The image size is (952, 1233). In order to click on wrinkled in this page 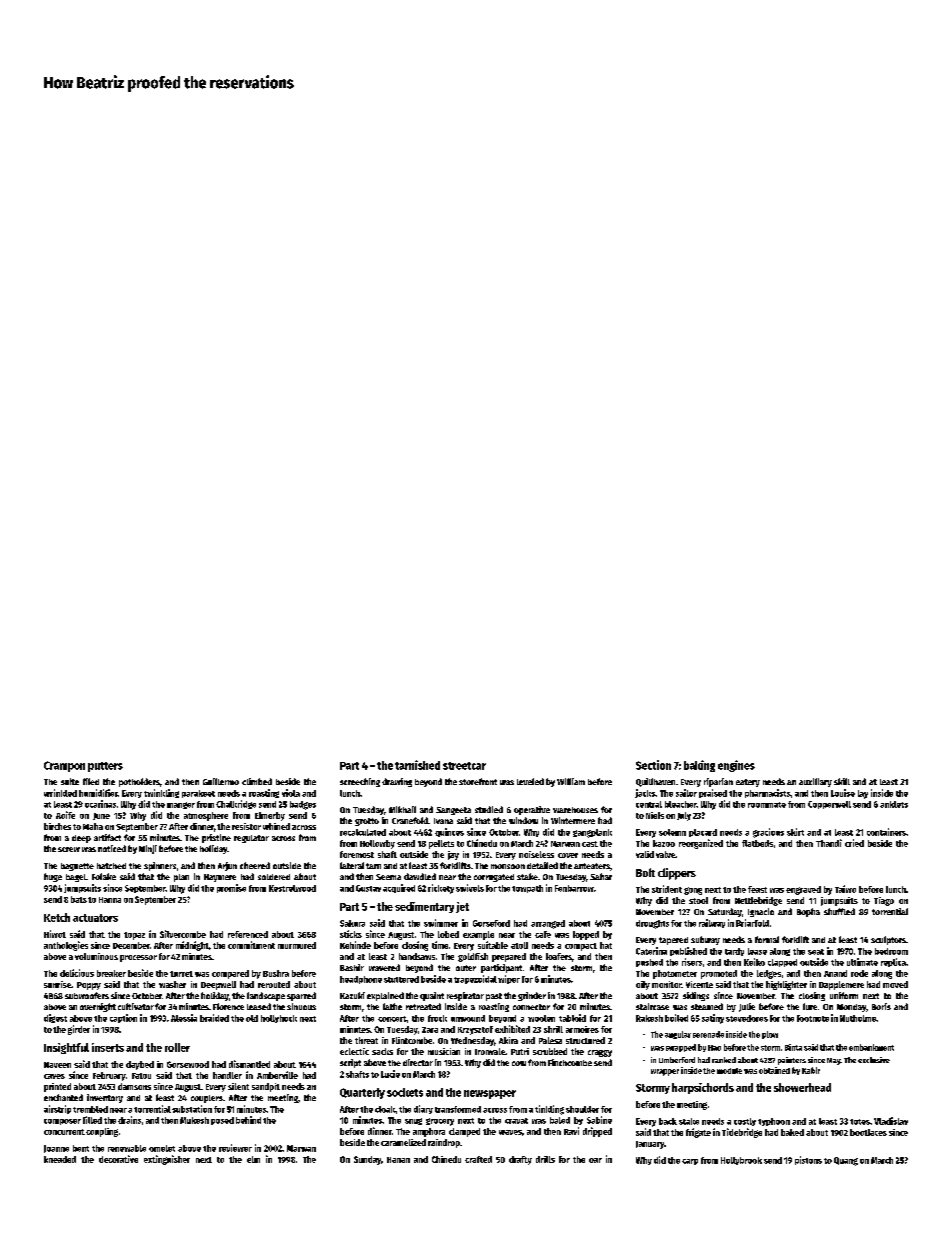, I will do `click(60, 793)`.
